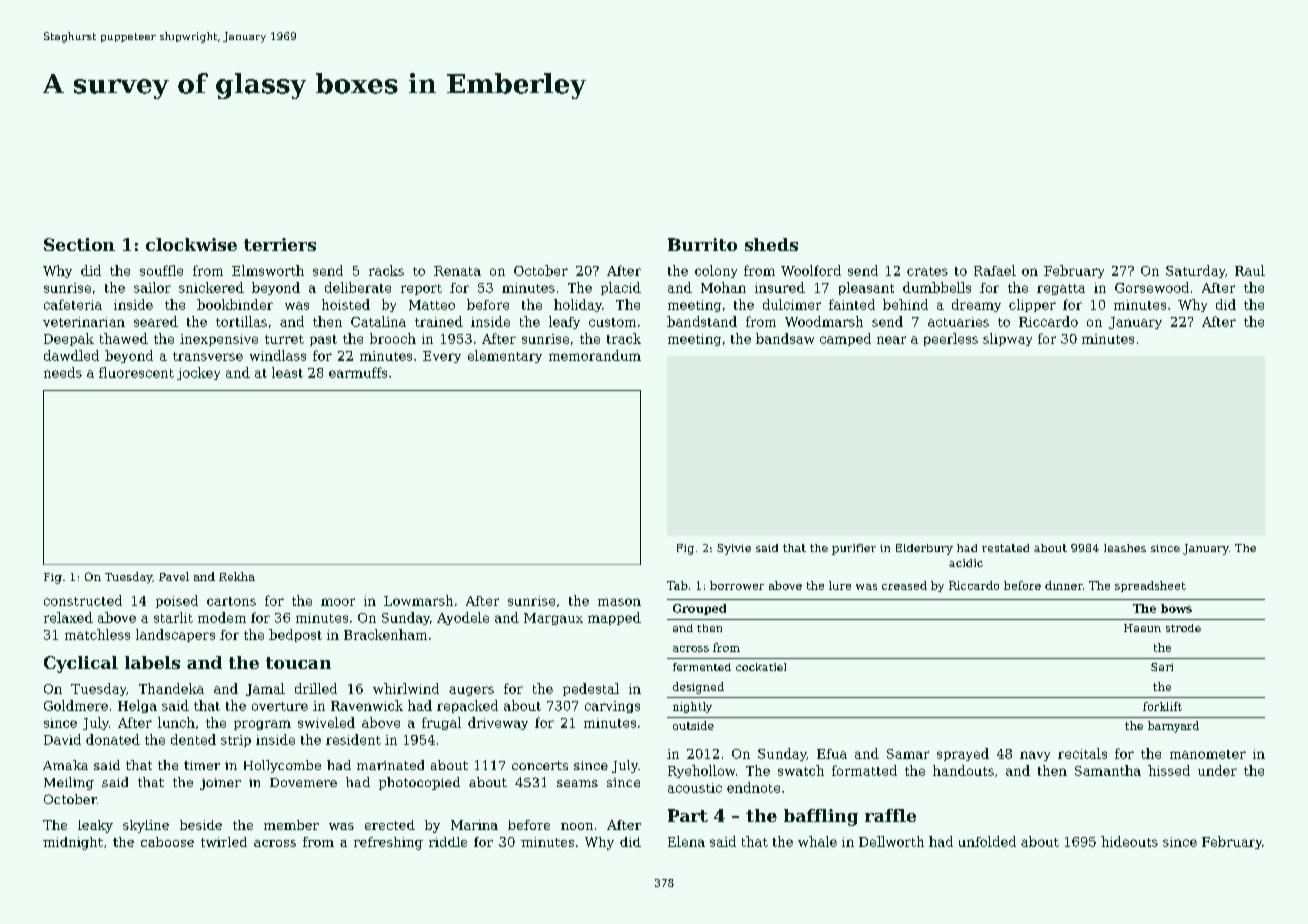  What do you see at coordinates (79, 244) in the document?
I see `Section` at bounding box center [79, 244].
